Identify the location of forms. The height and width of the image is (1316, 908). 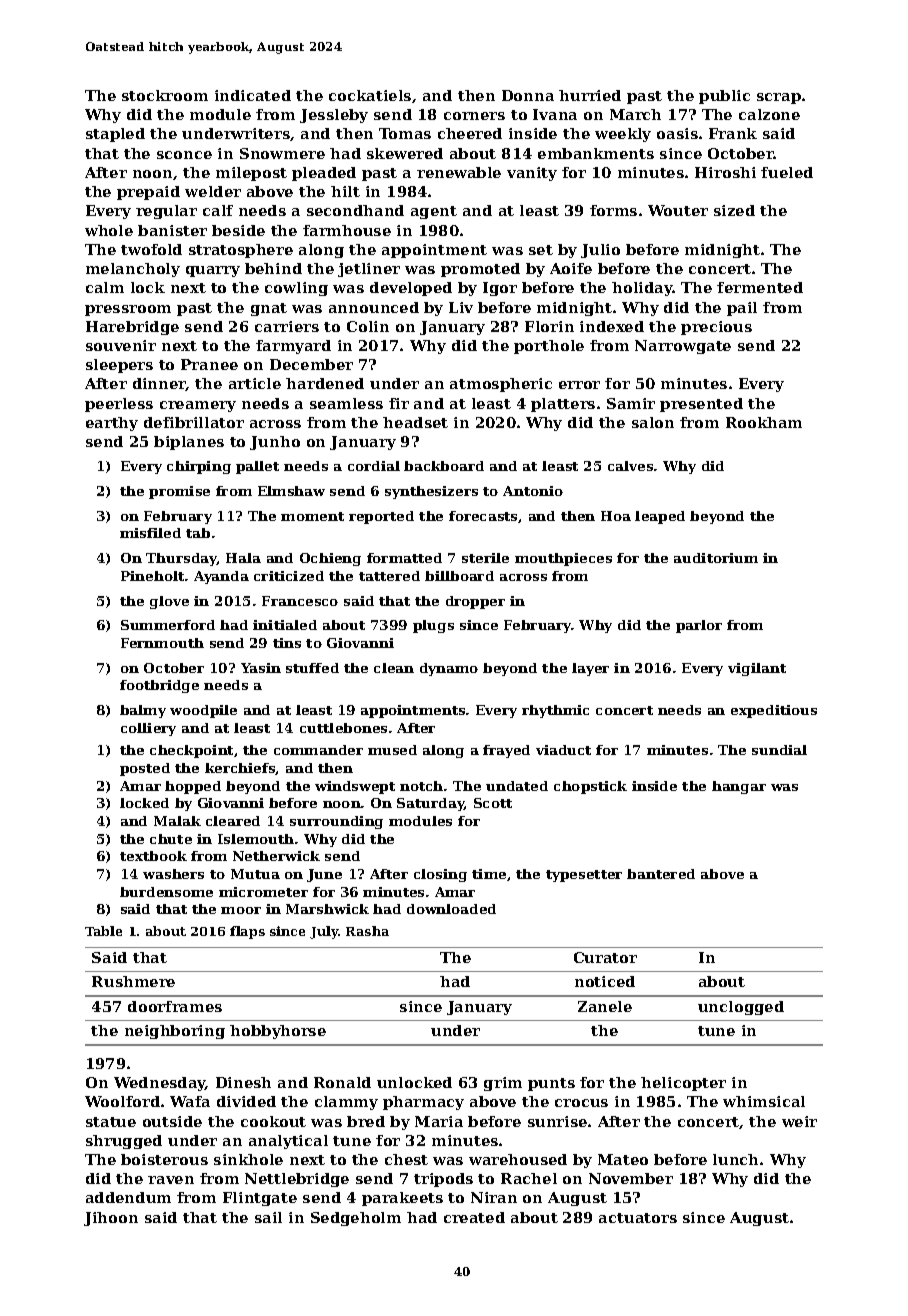
(613, 210).
